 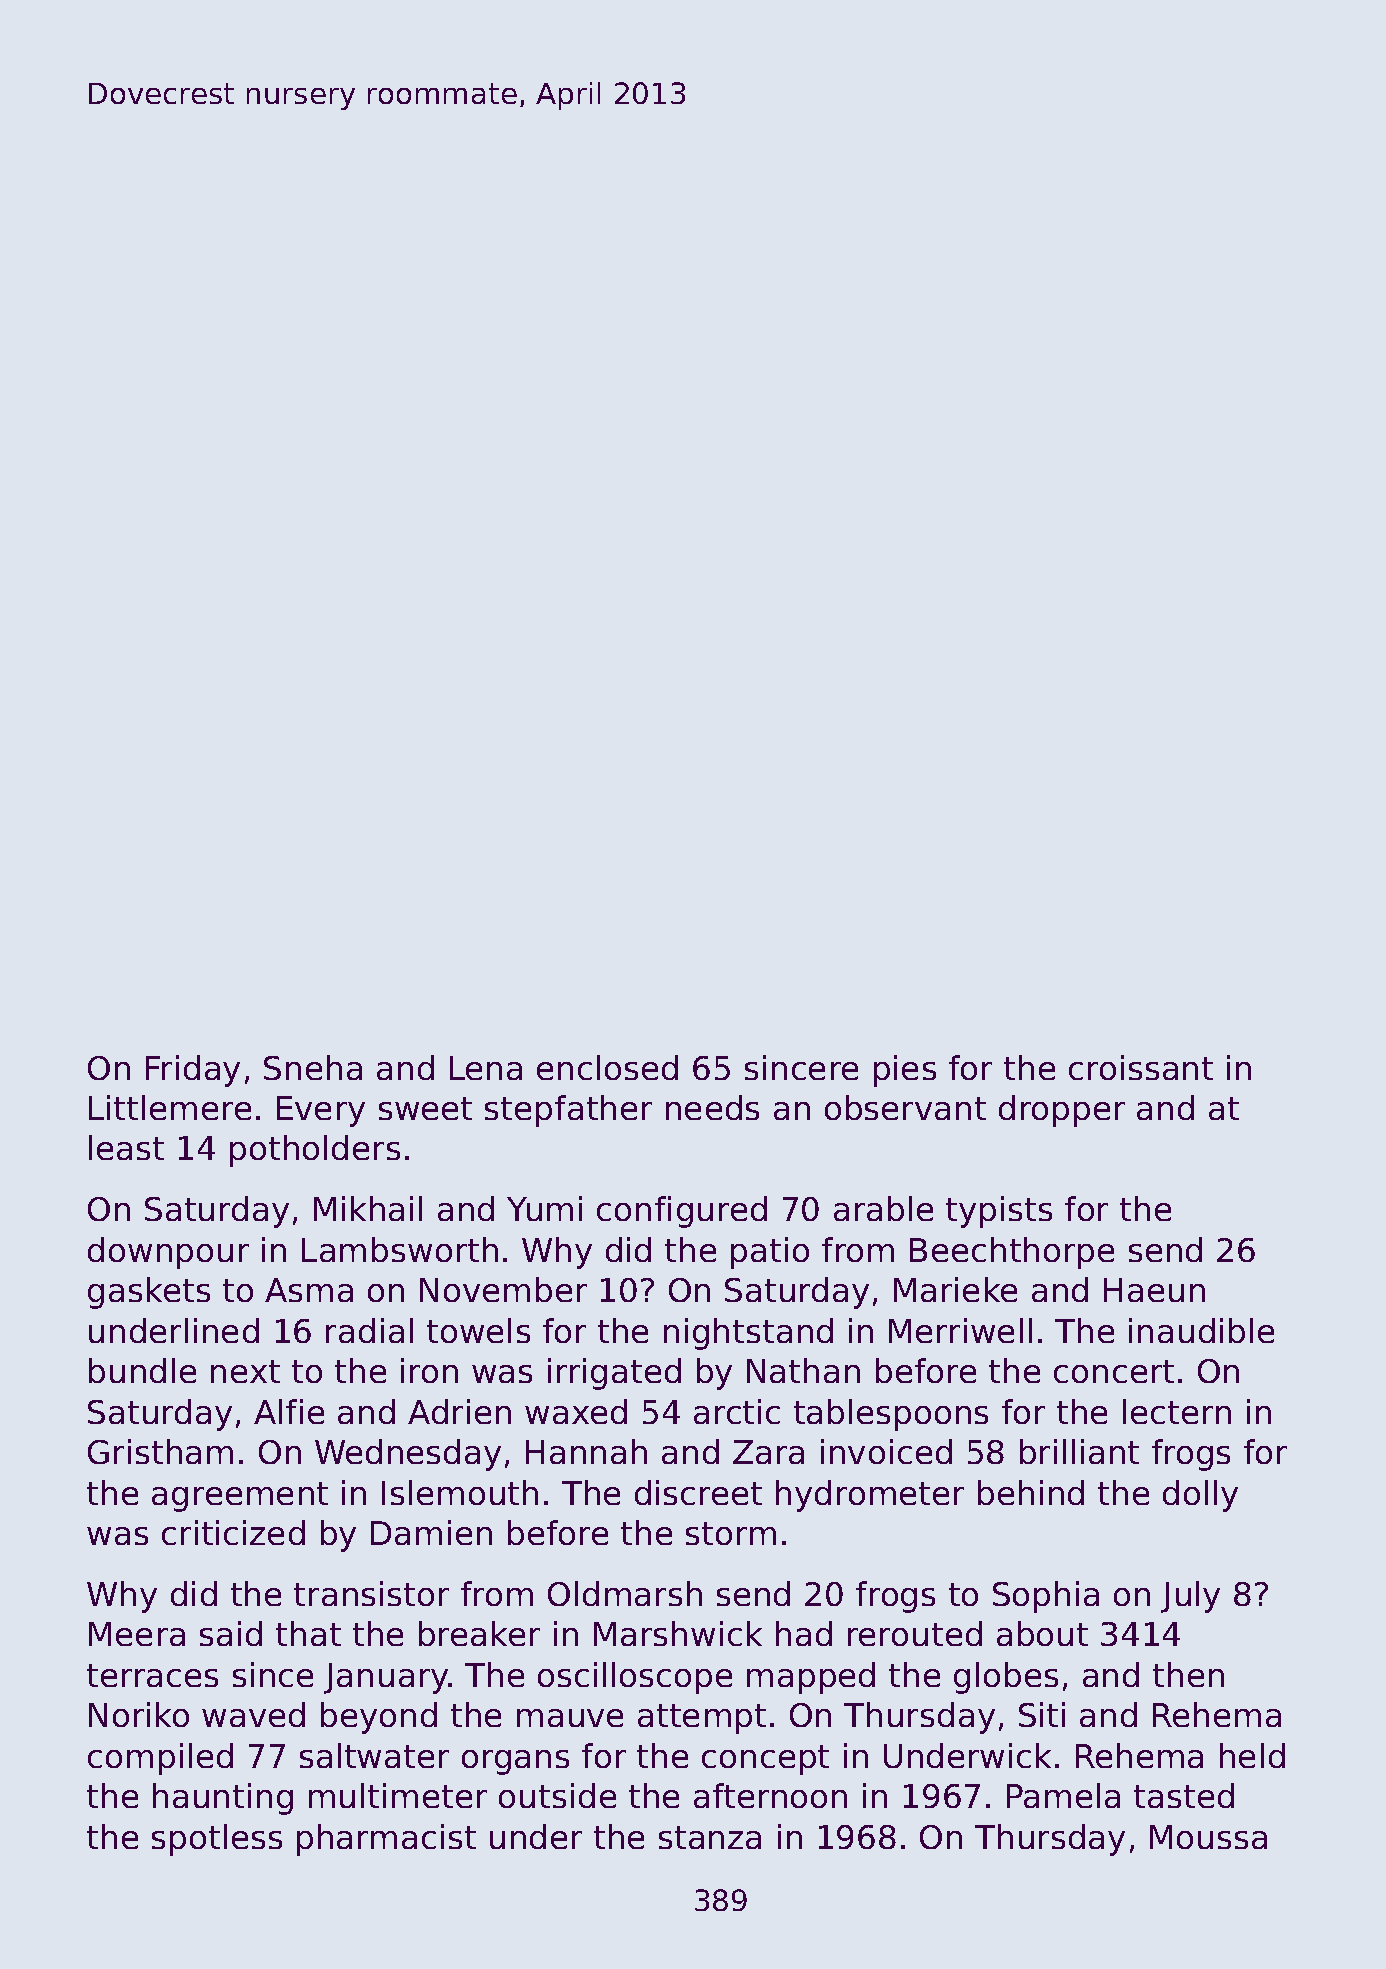 I want to click on Sneha, so click(x=313, y=1067).
